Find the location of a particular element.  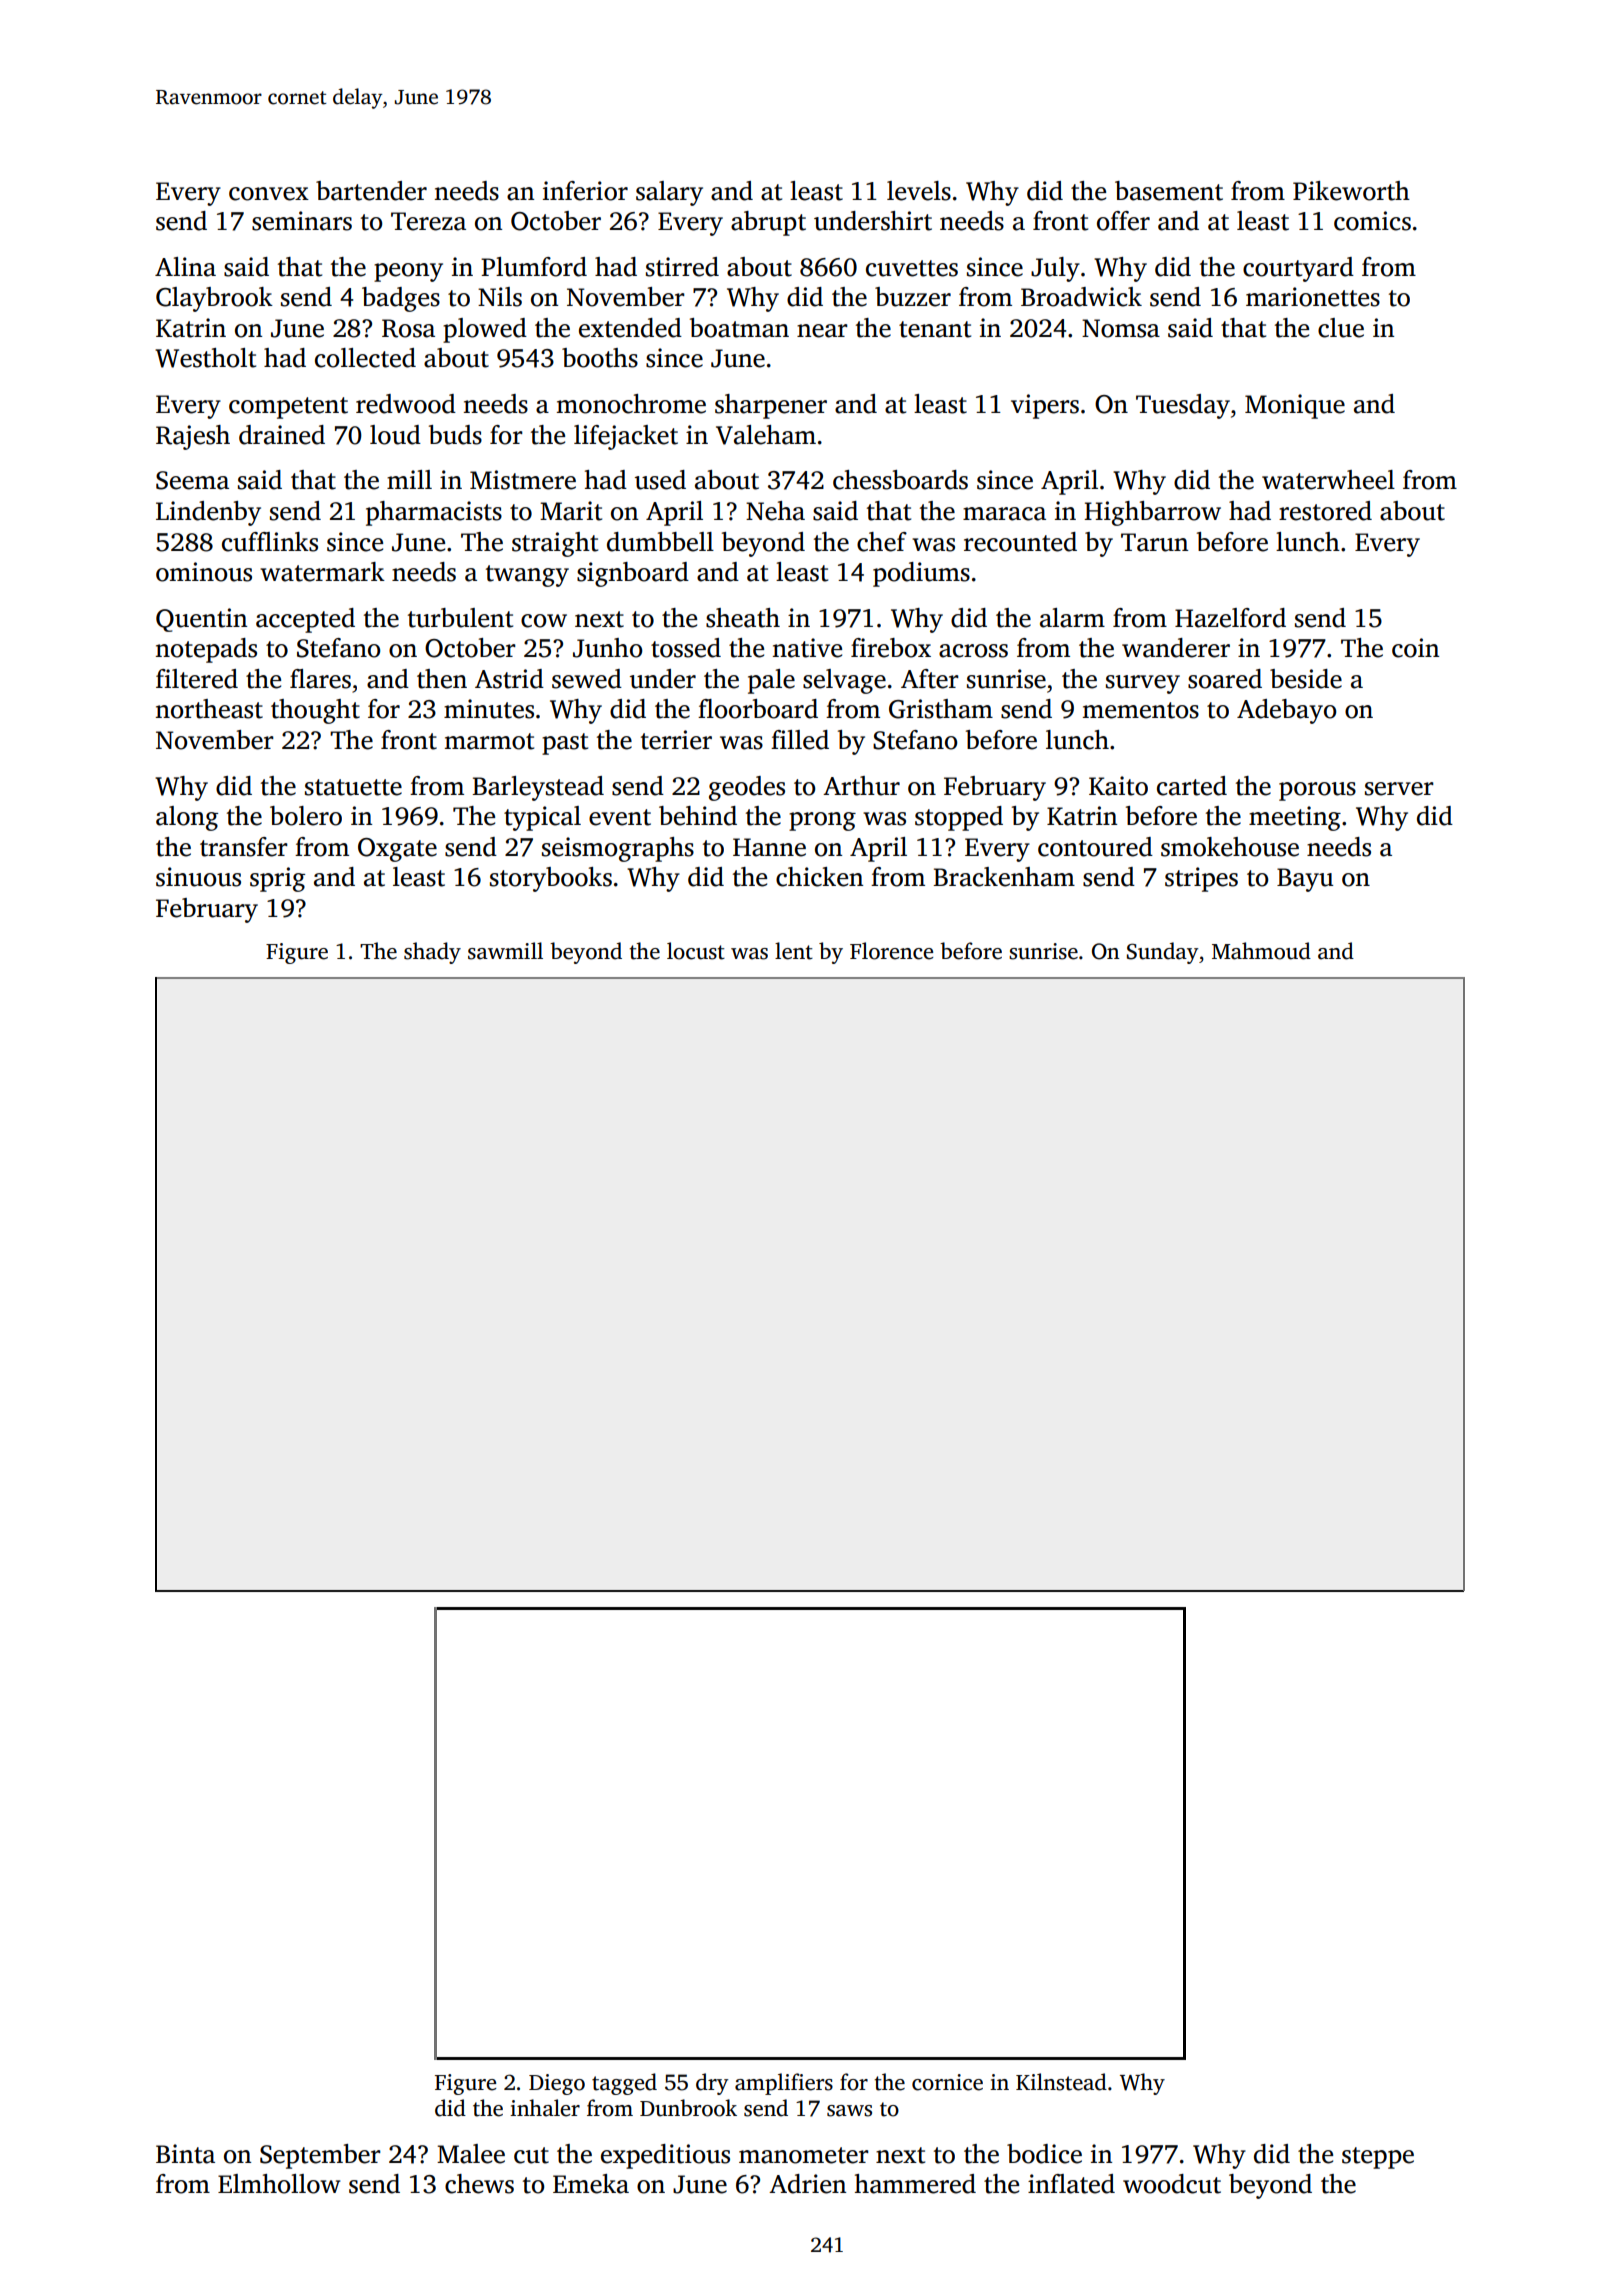

July is located at coordinates (1055, 269).
